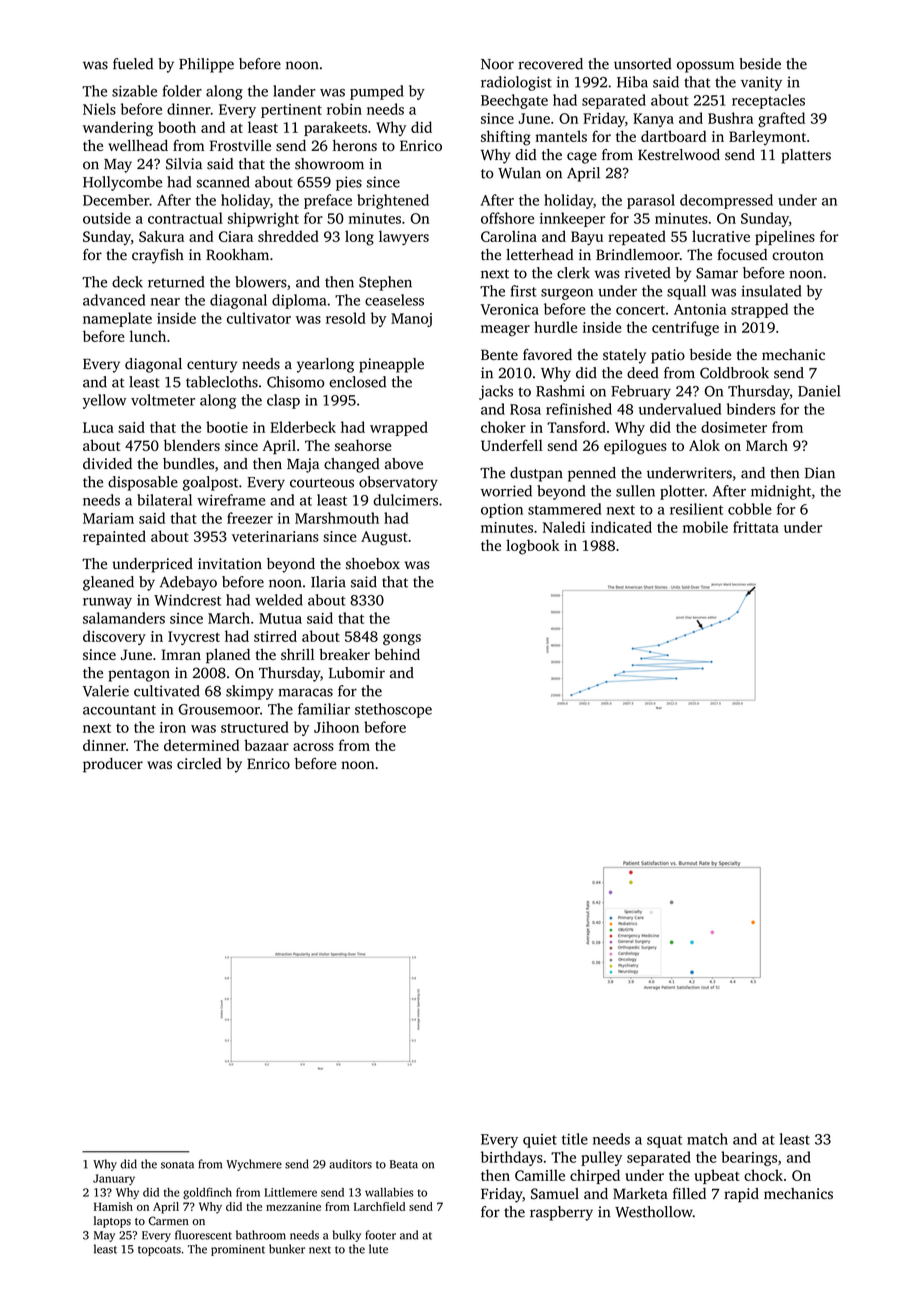  What do you see at coordinates (393, 710) in the screenshot?
I see `stethoscope` at bounding box center [393, 710].
